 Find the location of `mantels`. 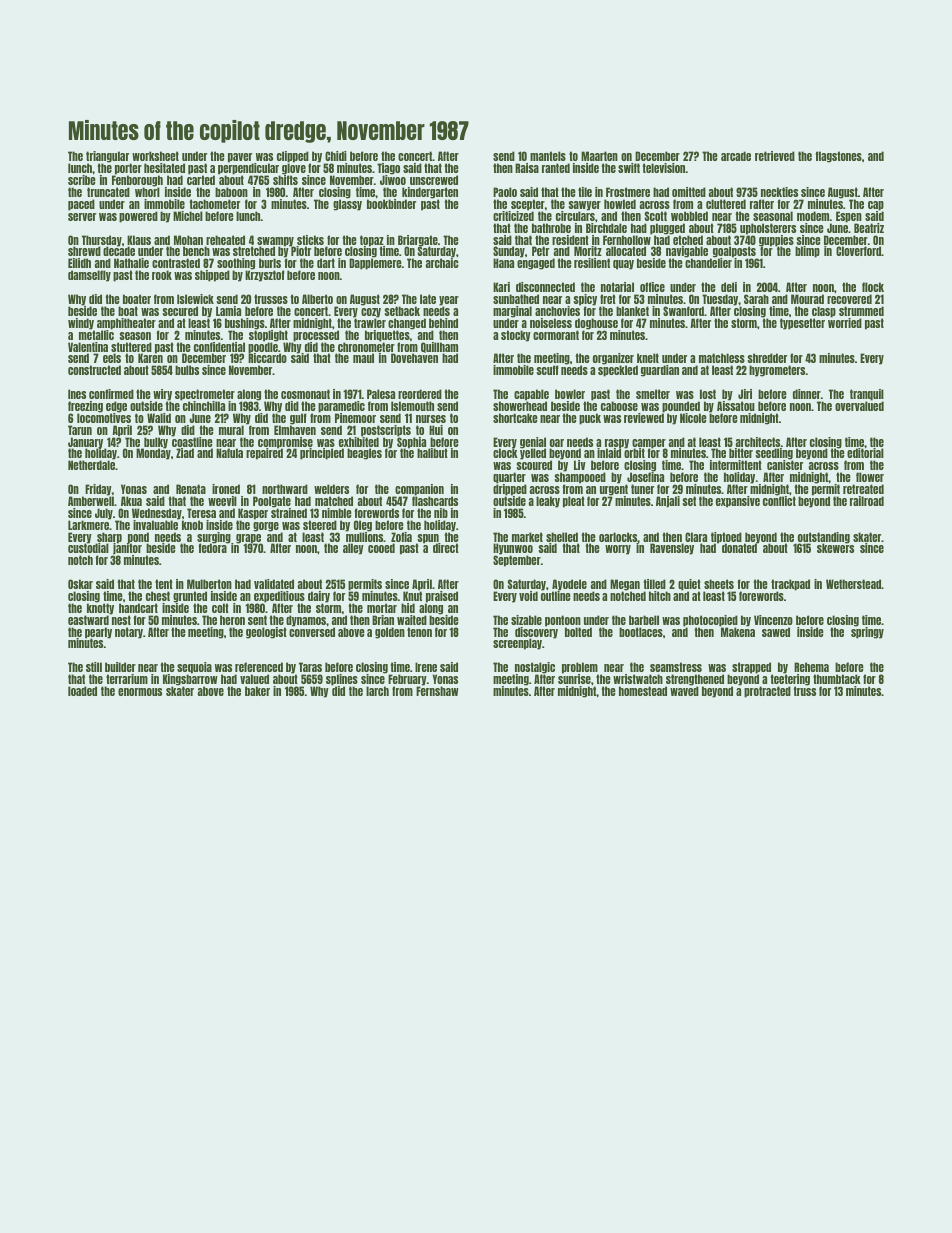

mantels is located at coordinates (548, 156).
